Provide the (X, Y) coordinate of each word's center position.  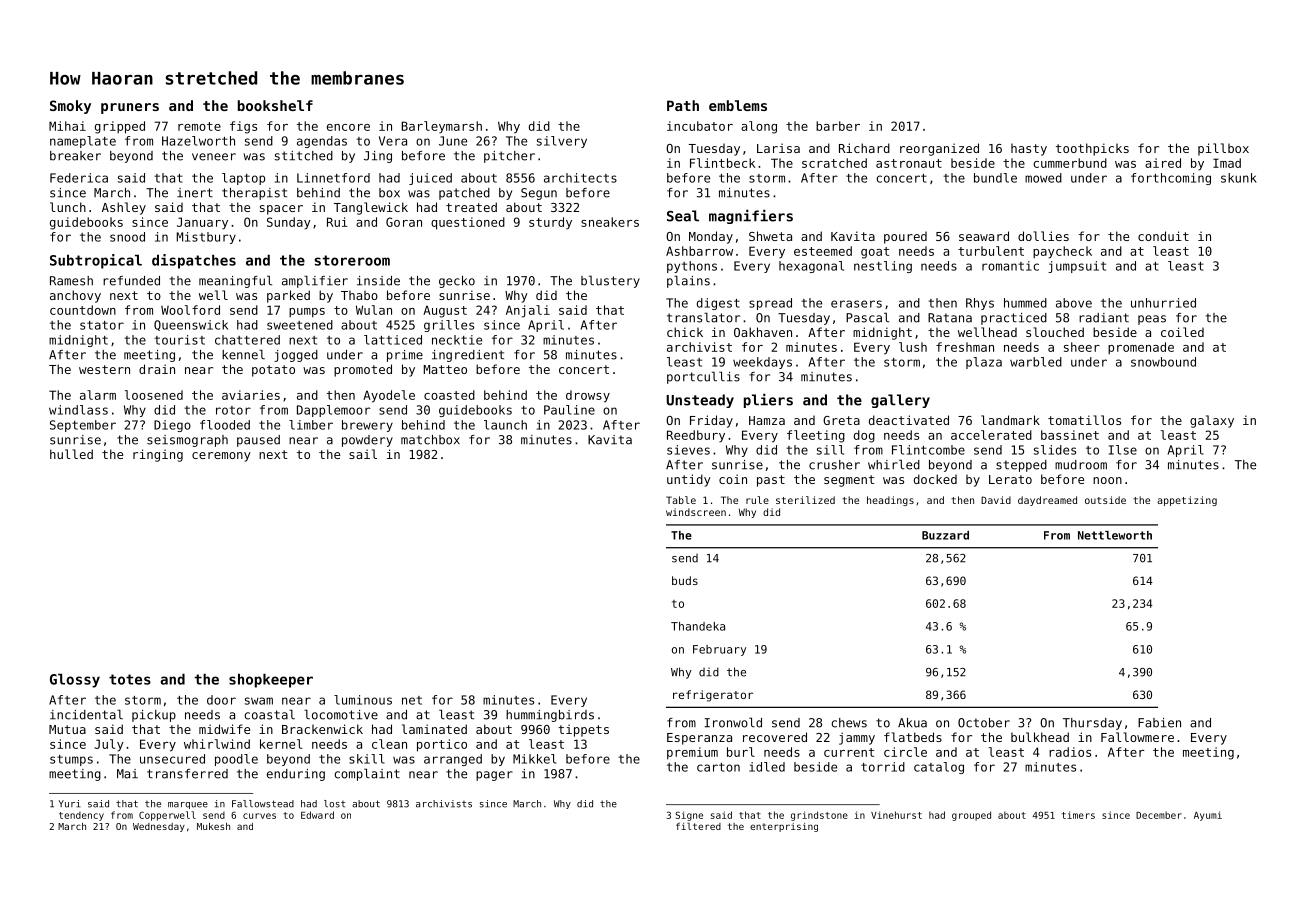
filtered (698, 826)
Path (683, 105)
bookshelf (275, 105)
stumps (71, 760)
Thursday (1092, 724)
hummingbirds (550, 716)
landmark (1010, 420)
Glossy (75, 680)
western (104, 369)
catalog (939, 768)
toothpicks (1092, 149)
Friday (711, 421)
